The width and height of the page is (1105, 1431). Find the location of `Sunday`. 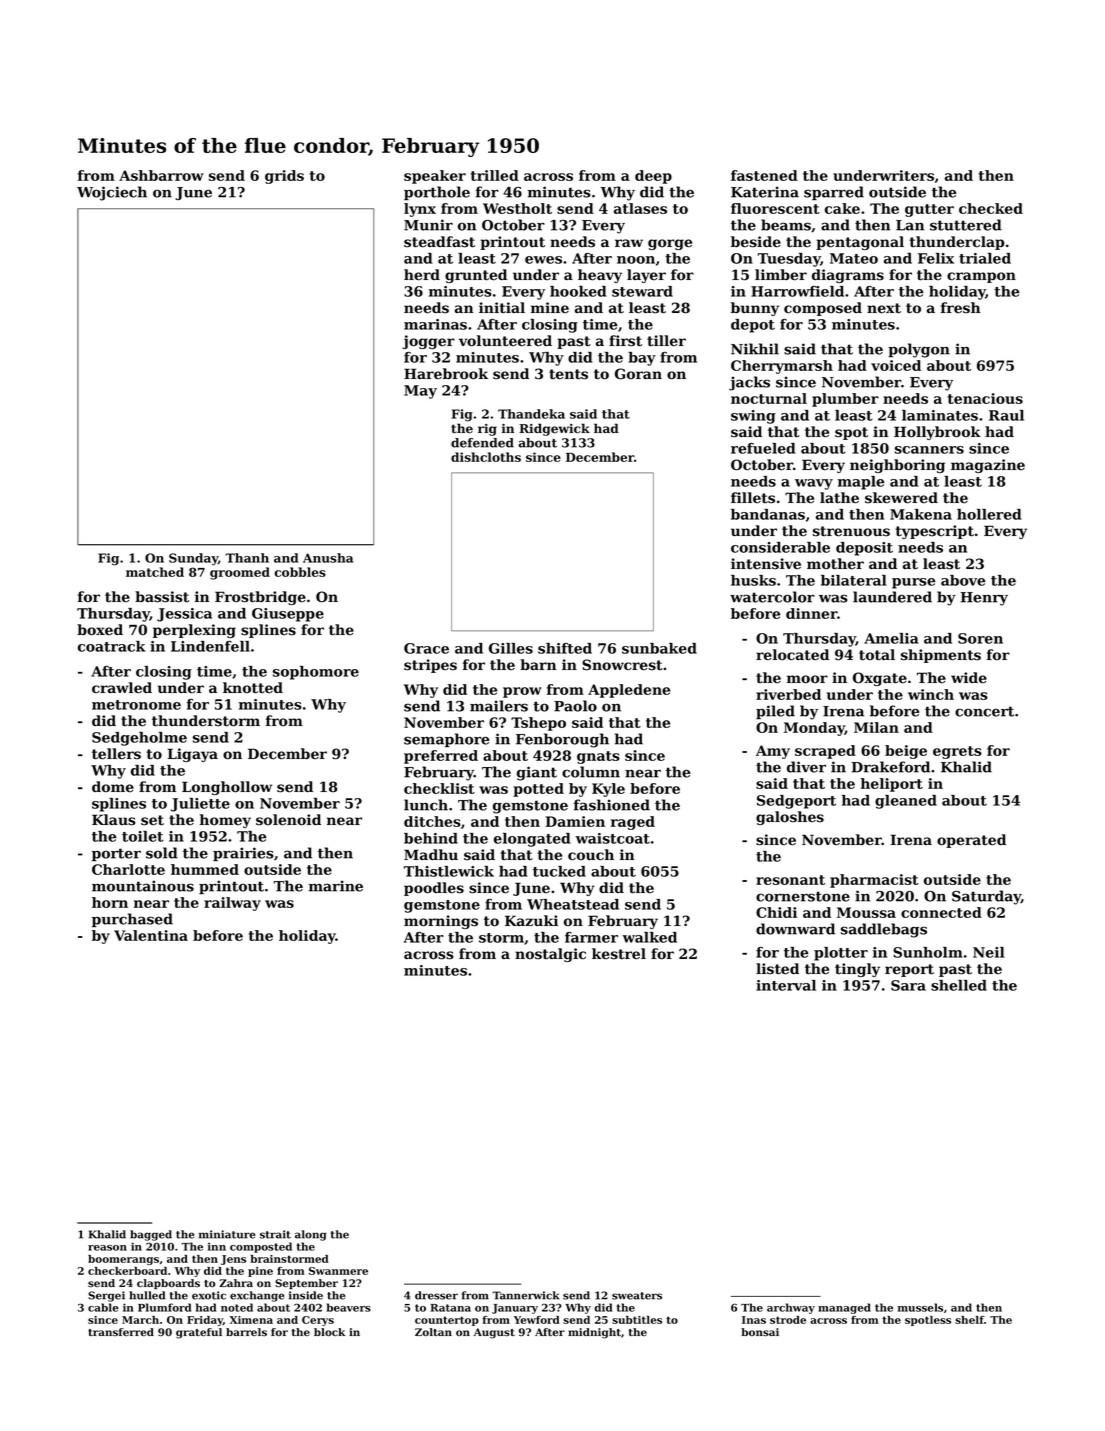

Sunday is located at coordinates (193, 559).
